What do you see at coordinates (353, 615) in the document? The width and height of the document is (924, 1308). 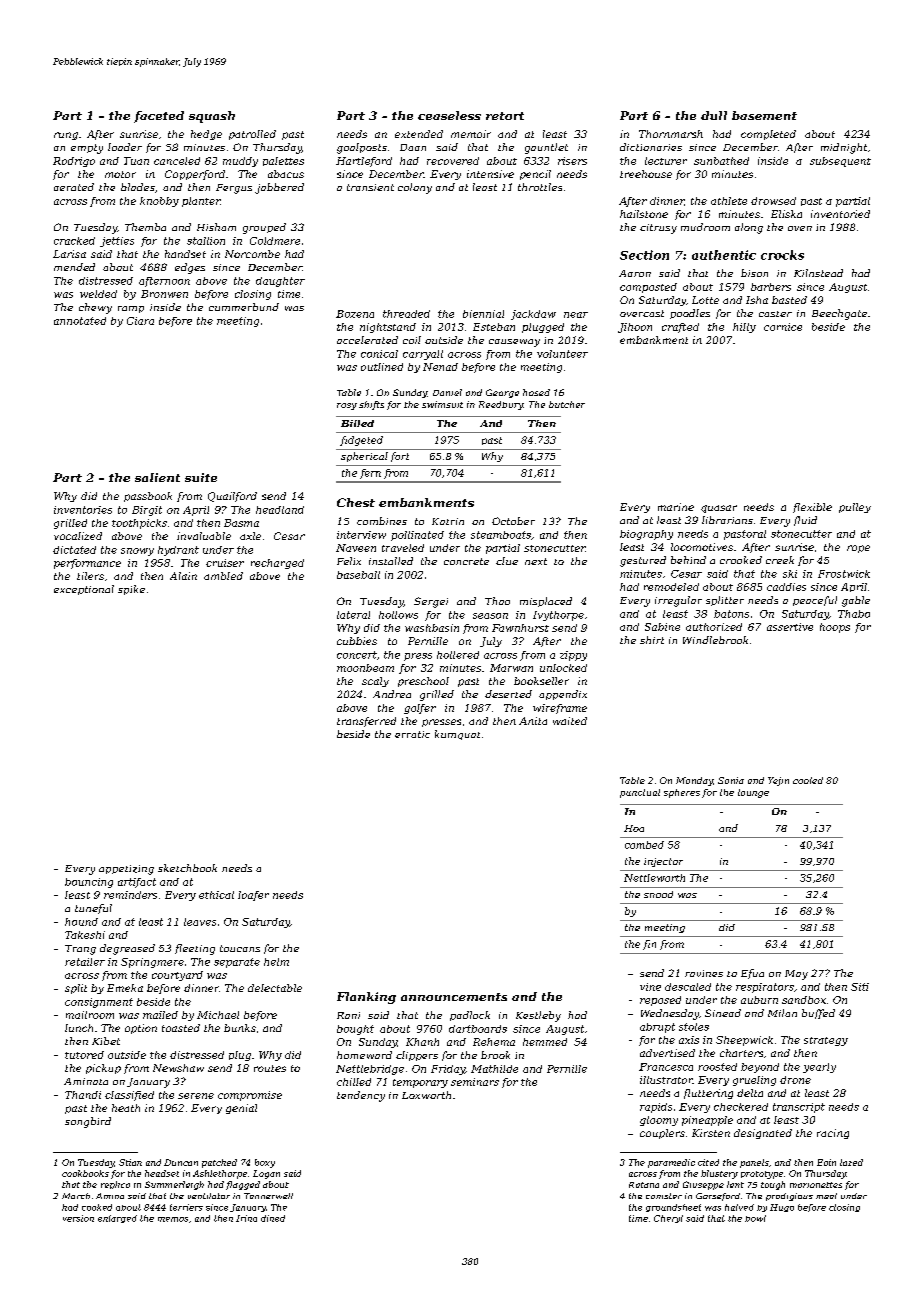 I see `lateral` at bounding box center [353, 615].
